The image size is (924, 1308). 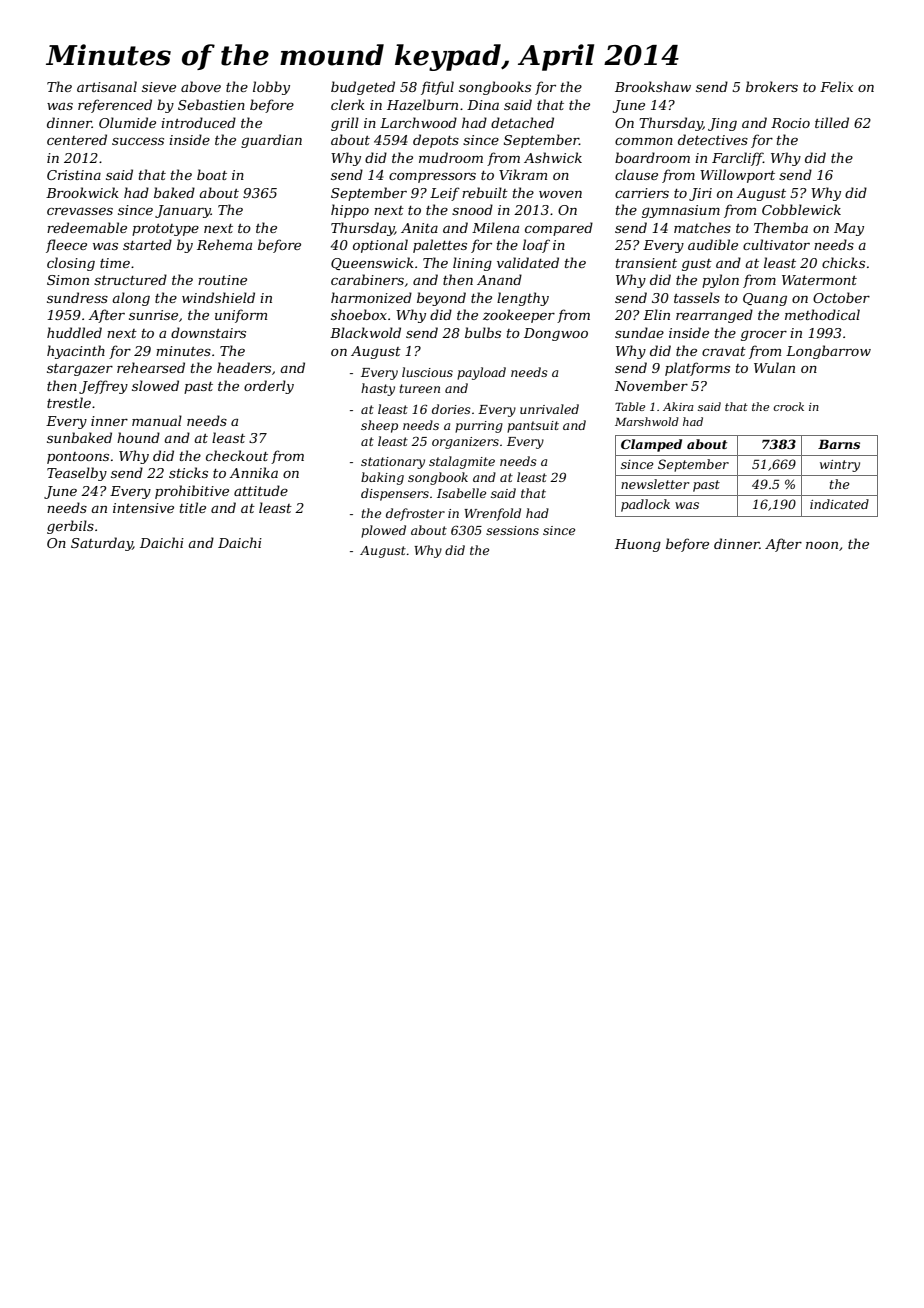 What do you see at coordinates (483, 105) in the page?
I see `Dina` at bounding box center [483, 105].
